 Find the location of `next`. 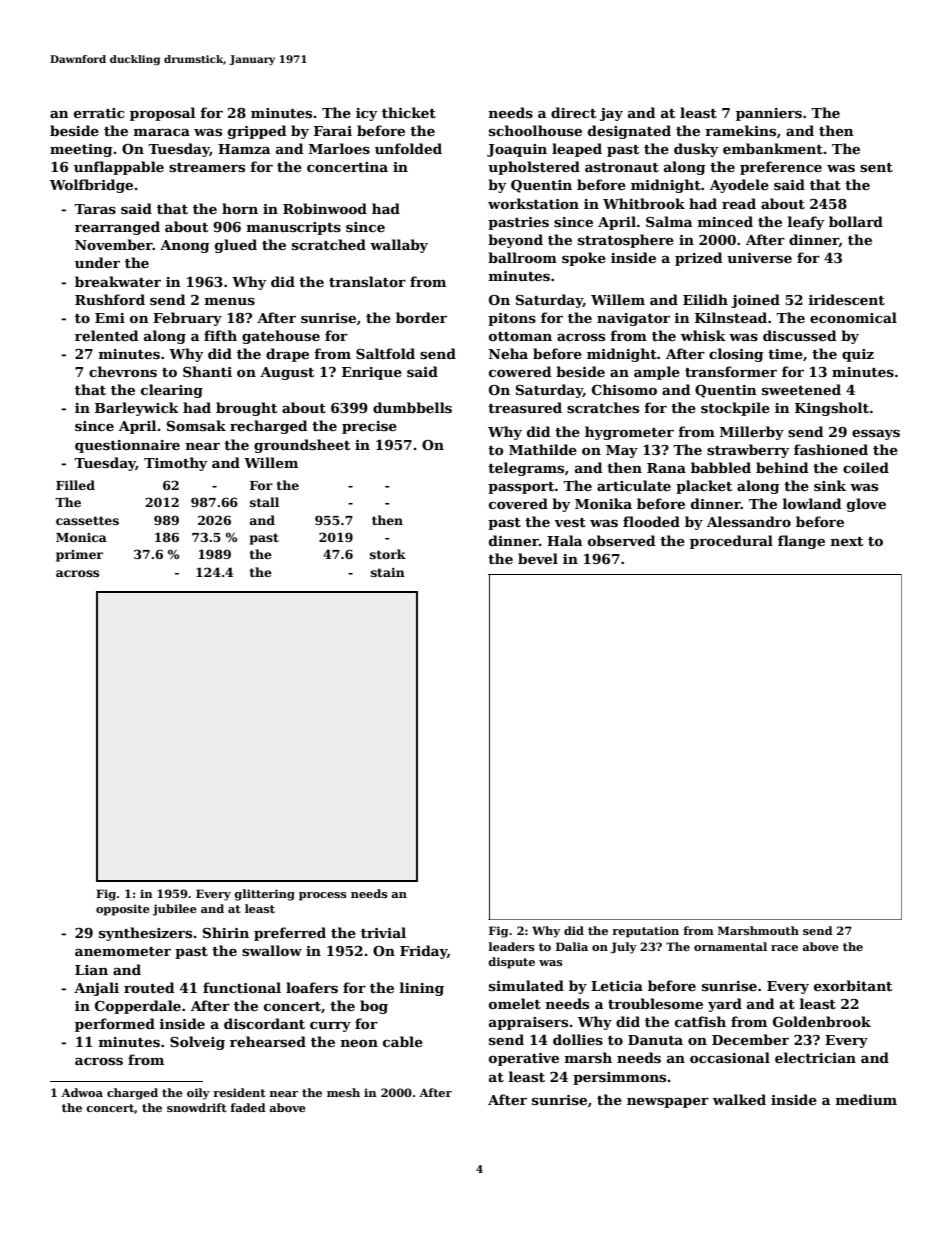

next is located at coordinates (847, 541).
